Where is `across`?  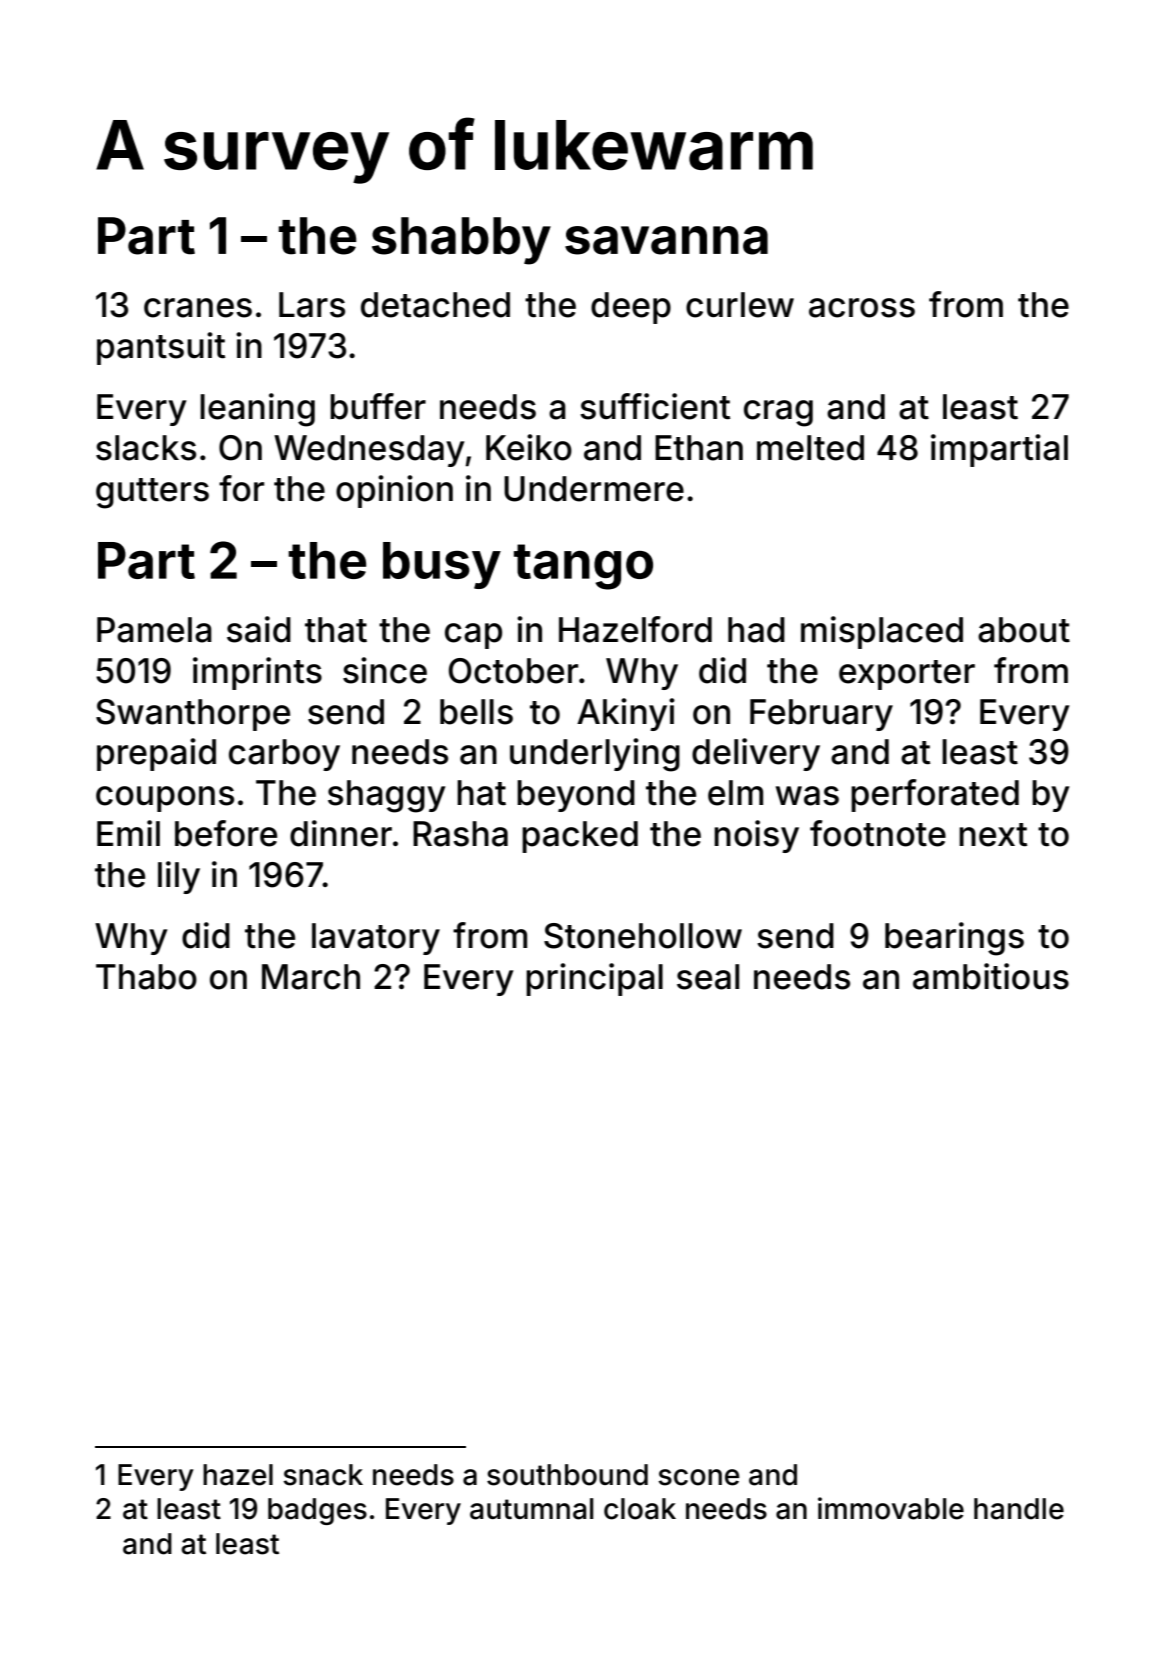
across is located at coordinates (862, 308).
